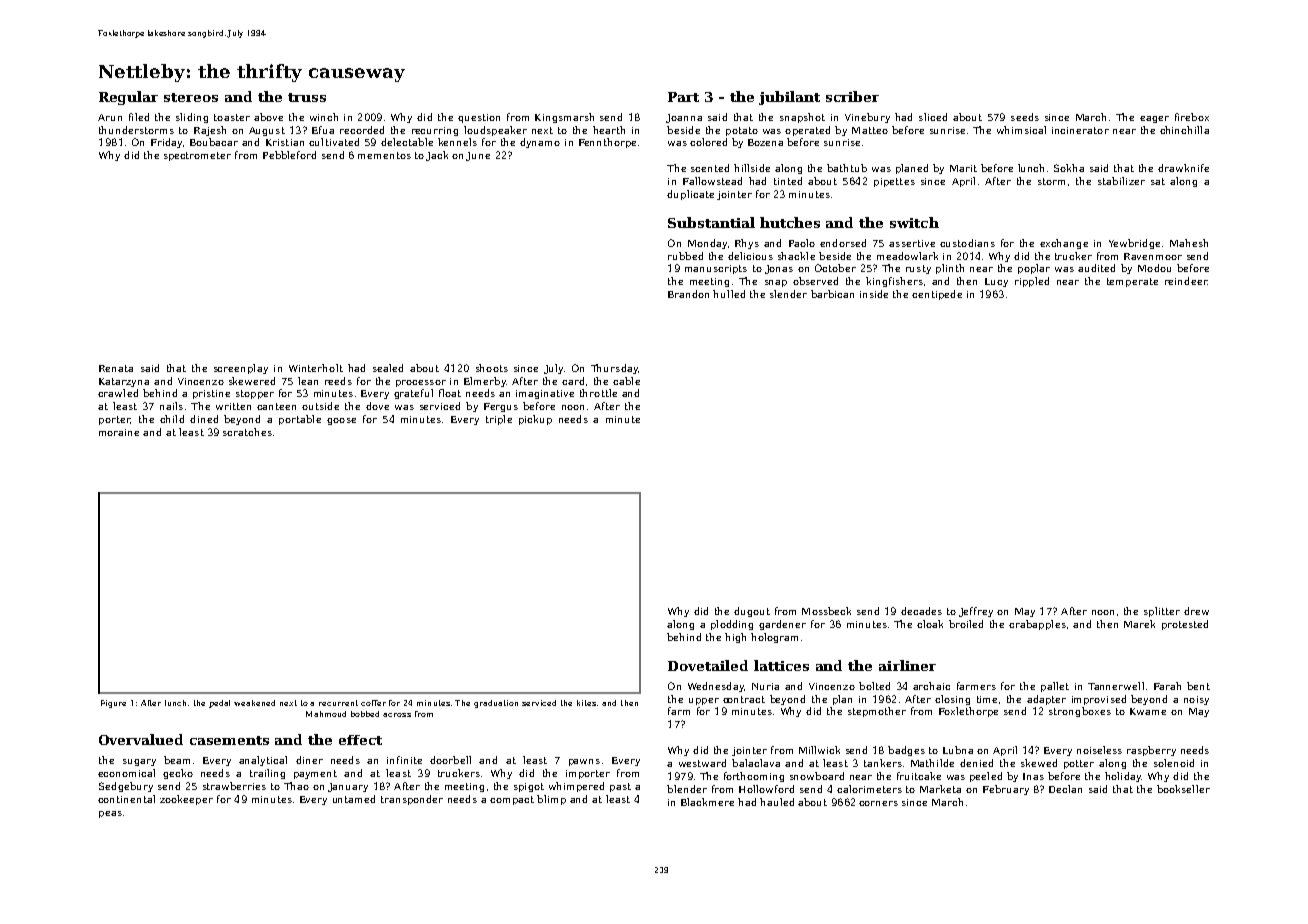 The width and height of the screenshot is (1308, 924). I want to click on pawns, so click(584, 762).
